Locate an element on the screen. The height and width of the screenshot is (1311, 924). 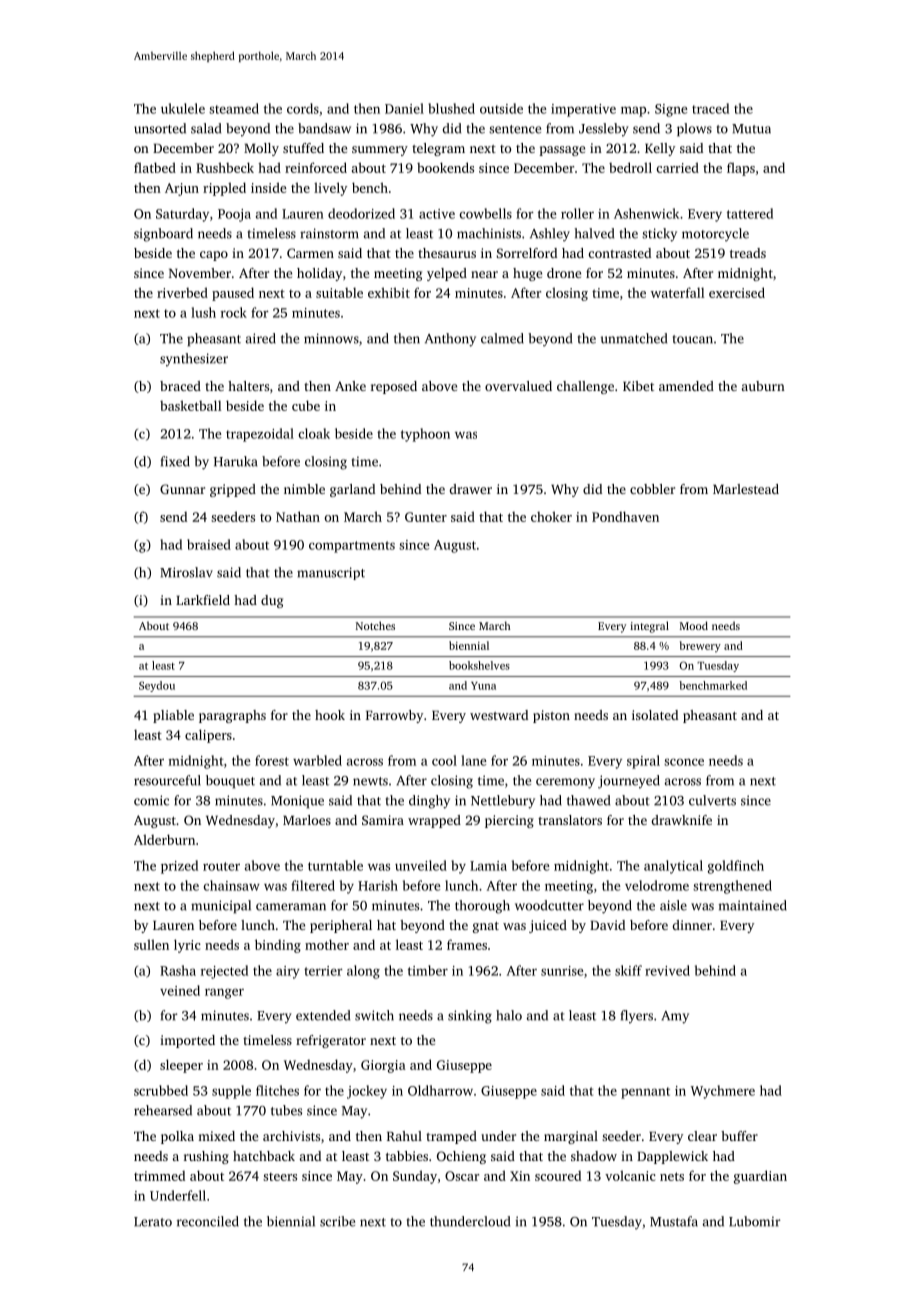
sleeper is located at coordinates (181, 1066).
